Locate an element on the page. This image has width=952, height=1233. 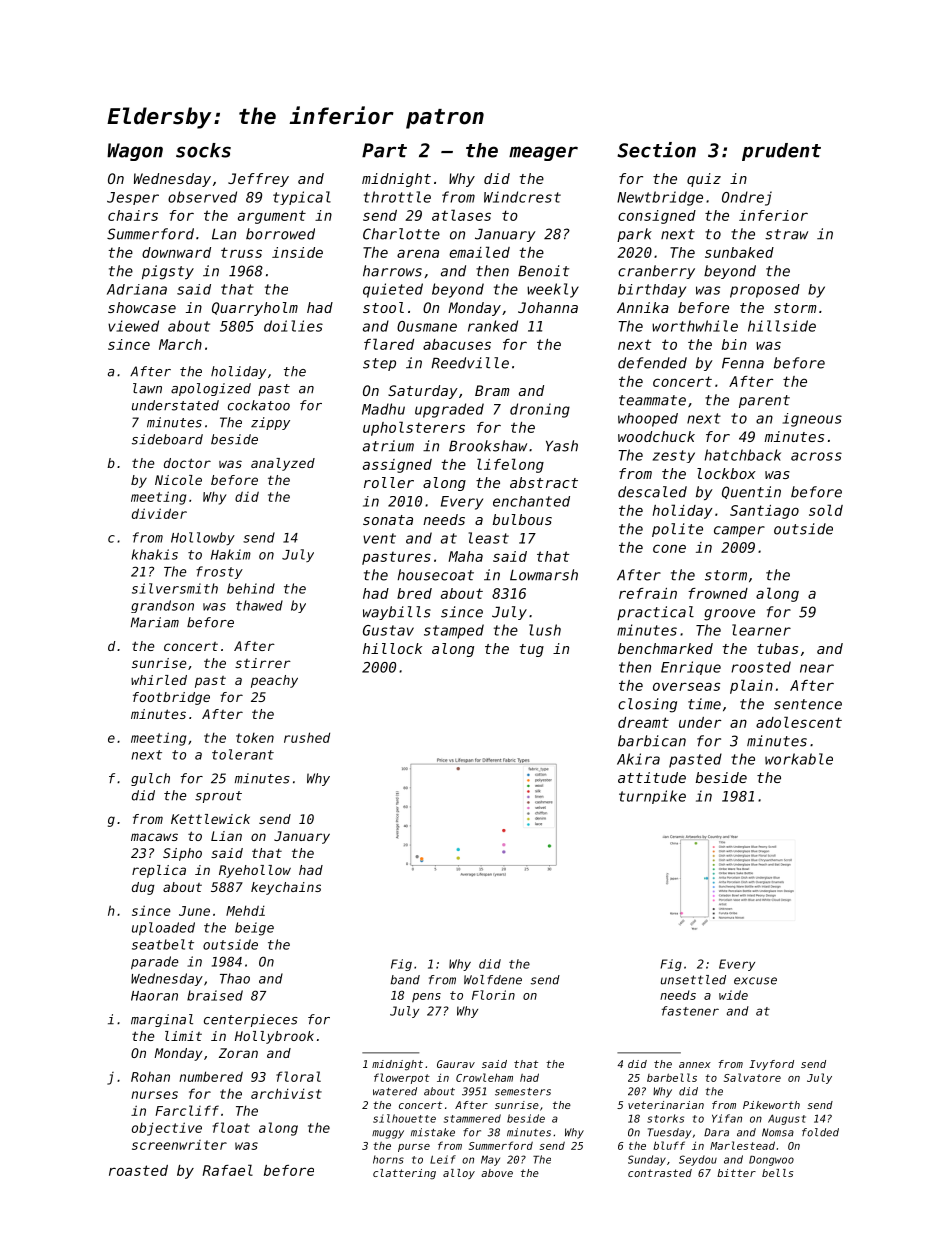
hillock is located at coordinates (392, 648).
